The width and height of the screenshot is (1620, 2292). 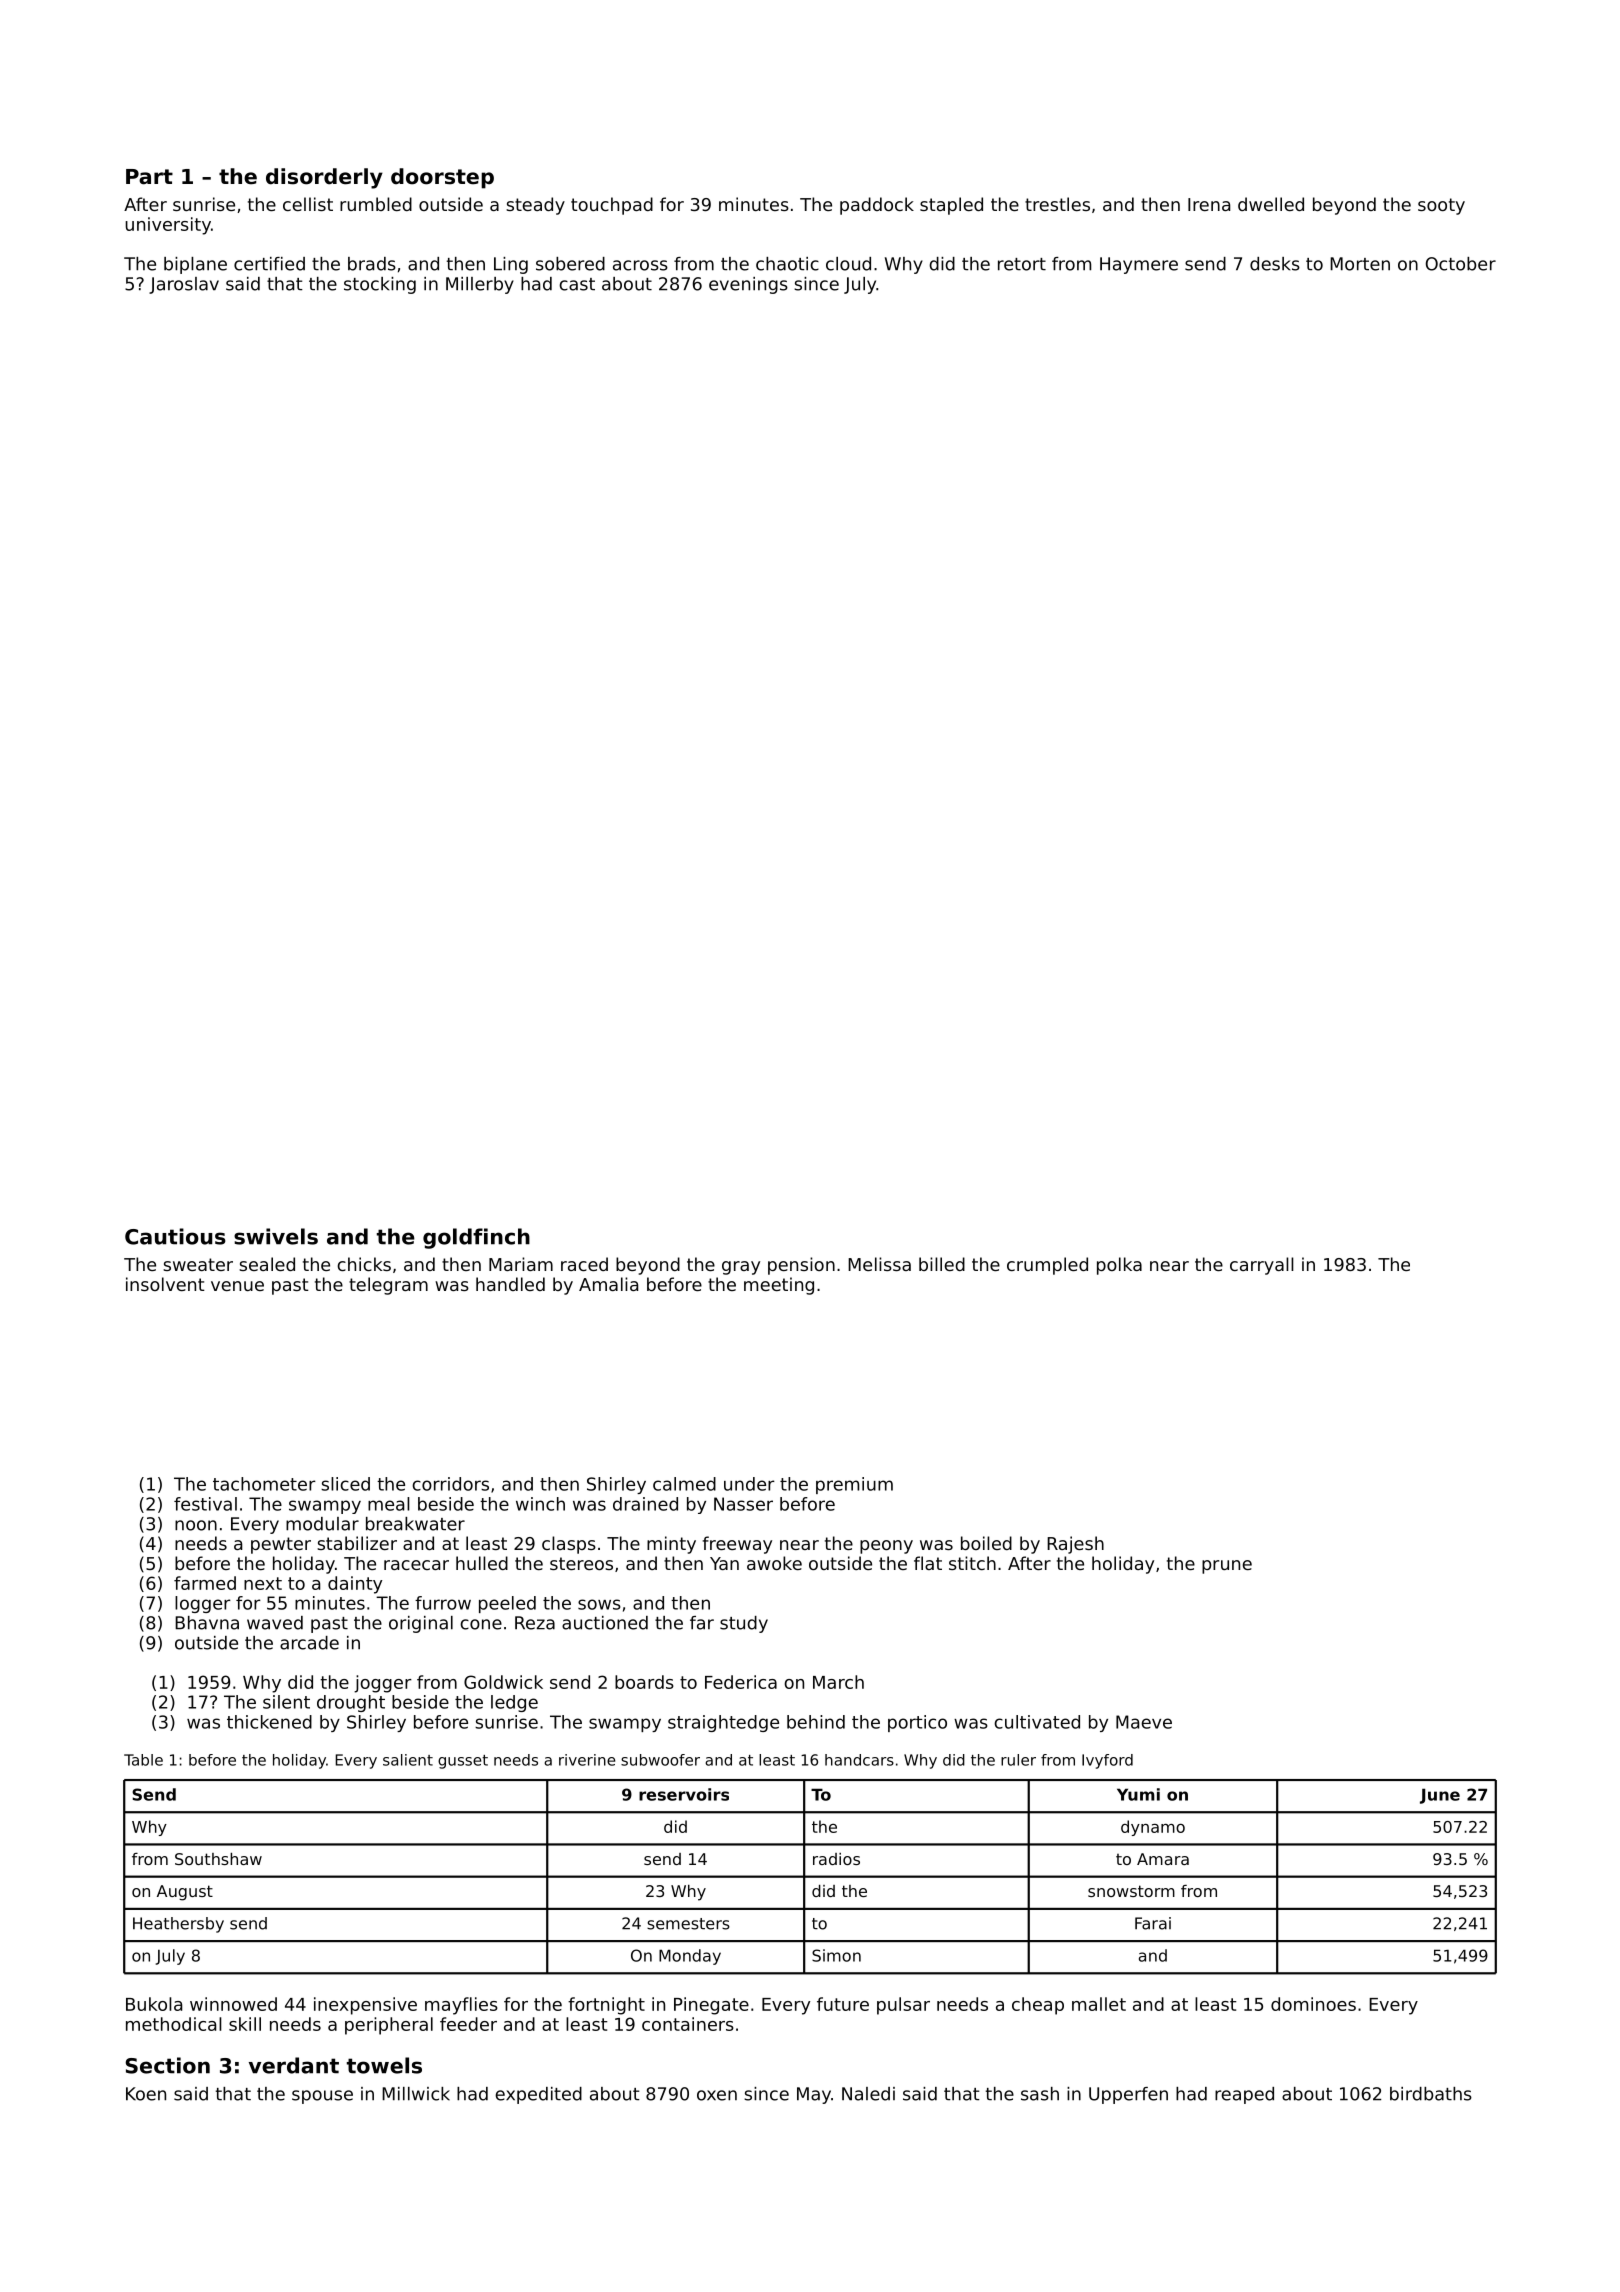 I want to click on October, so click(x=1461, y=264).
